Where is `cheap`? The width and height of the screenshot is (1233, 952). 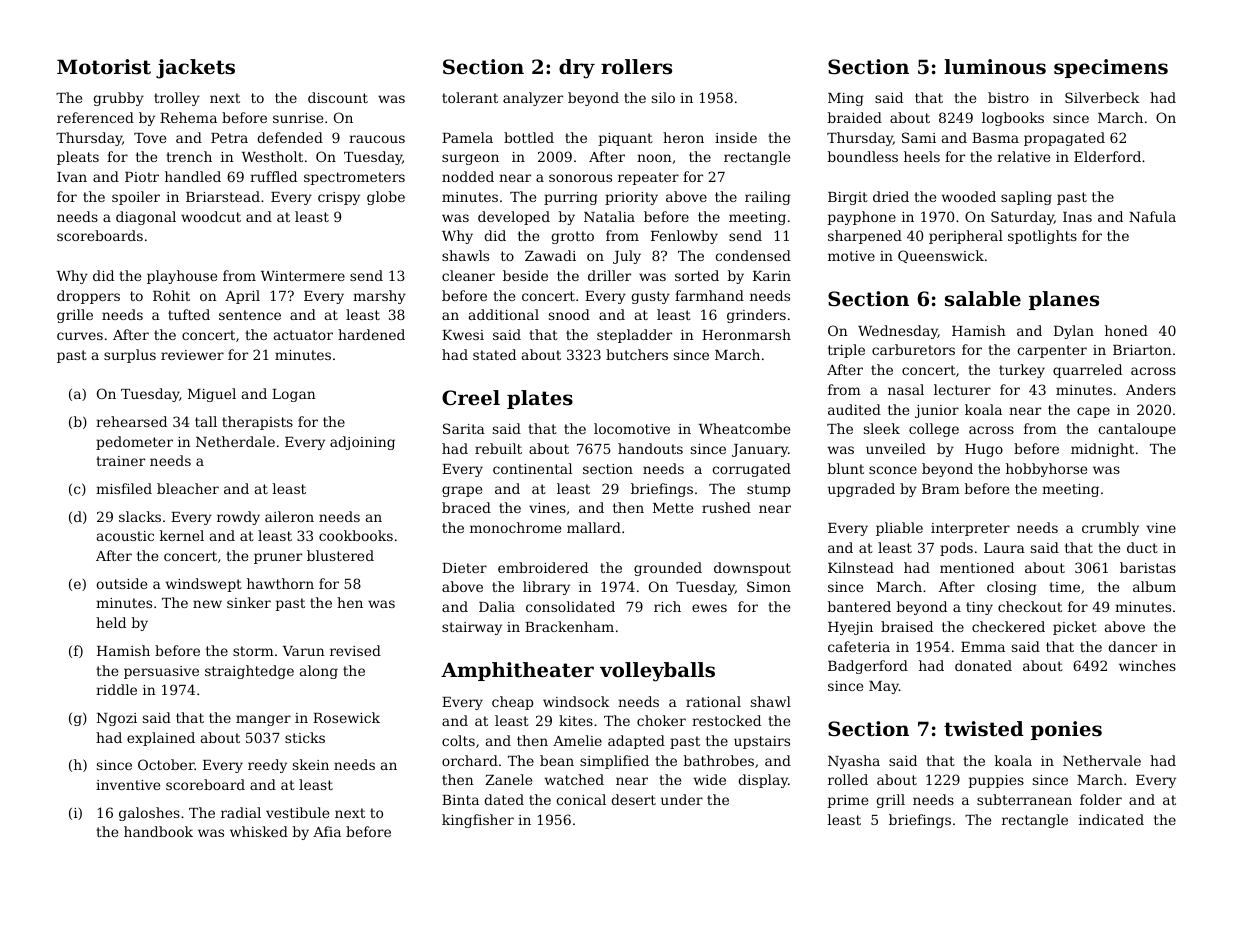 cheap is located at coordinates (512, 703).
